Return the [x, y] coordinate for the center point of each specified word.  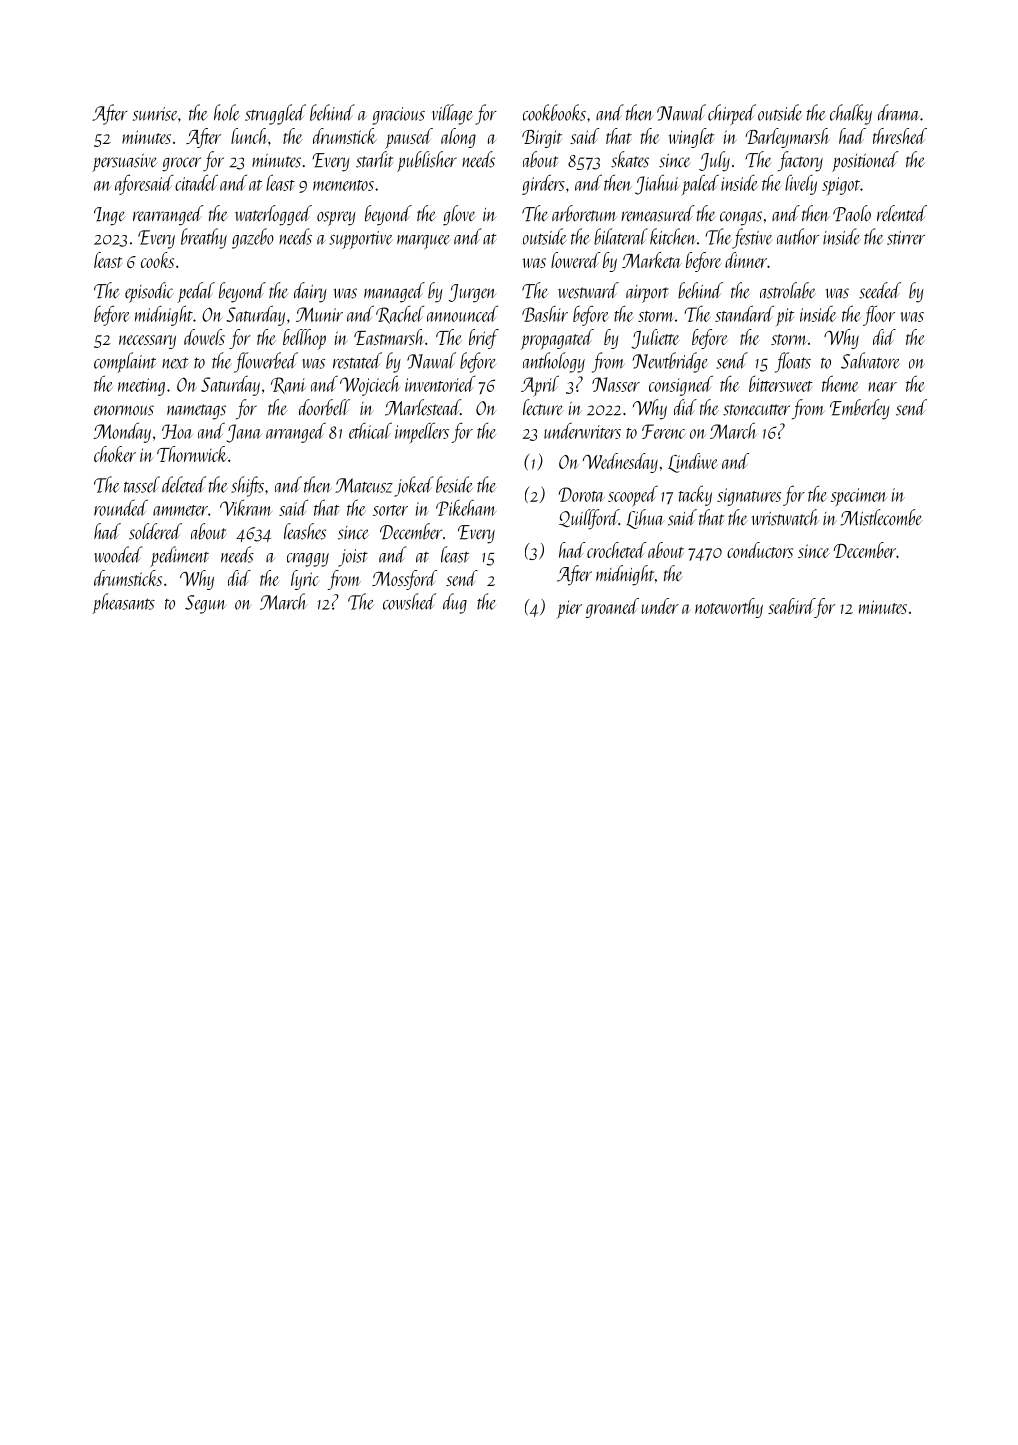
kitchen [672, 236]
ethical [370, 430]
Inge [109, 216]
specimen [858, 497]
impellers [422, 433]
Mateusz [364, 485]
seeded [880, 290]
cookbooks [554, 112]
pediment [179, 556]
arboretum [584, 213]
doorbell [324, 407]
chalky [851, 114]
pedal [196, 292]
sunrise [155, 114]
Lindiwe [692, 463]
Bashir [545, 314]
